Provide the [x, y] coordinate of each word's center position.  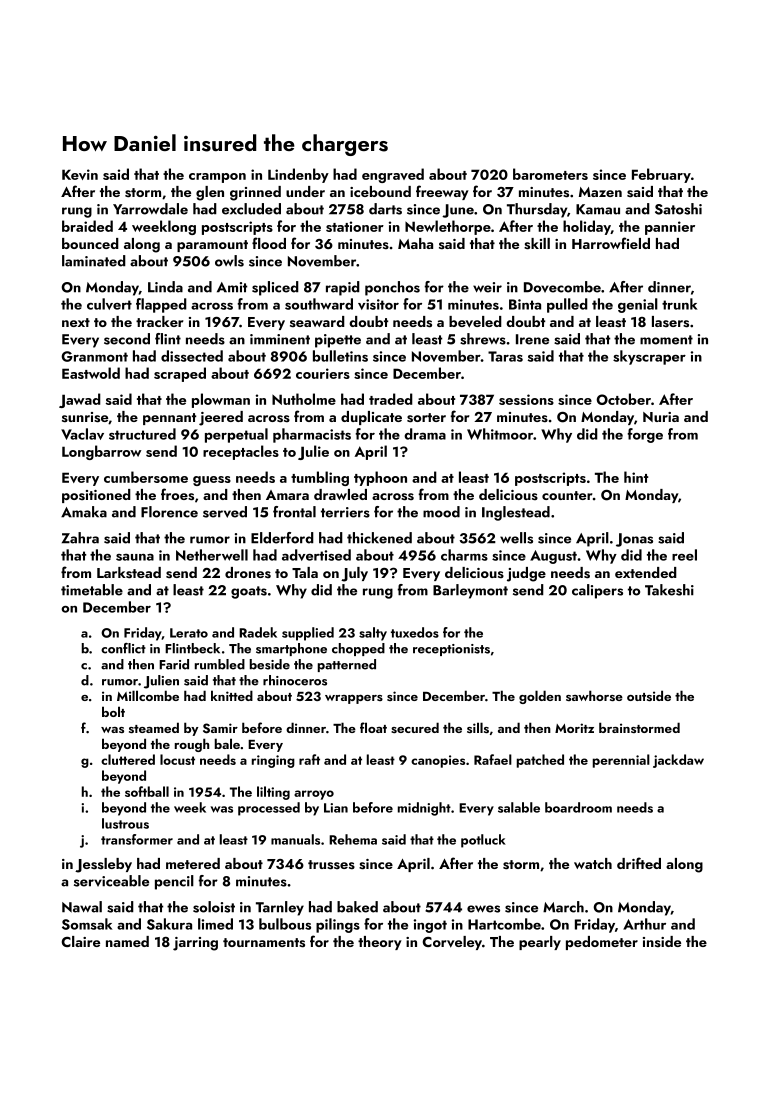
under [305, 191]
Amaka [84, 512]
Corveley [452, 943]
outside [649, 695]
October [623, 399]
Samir [220, 728]
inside [662, 941]
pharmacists [312, 435]
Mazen [600, 192]
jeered [221, 418]
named [127, 941]
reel [684, 555]
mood [441, 512]
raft [309, 759]
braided [87, 226]
